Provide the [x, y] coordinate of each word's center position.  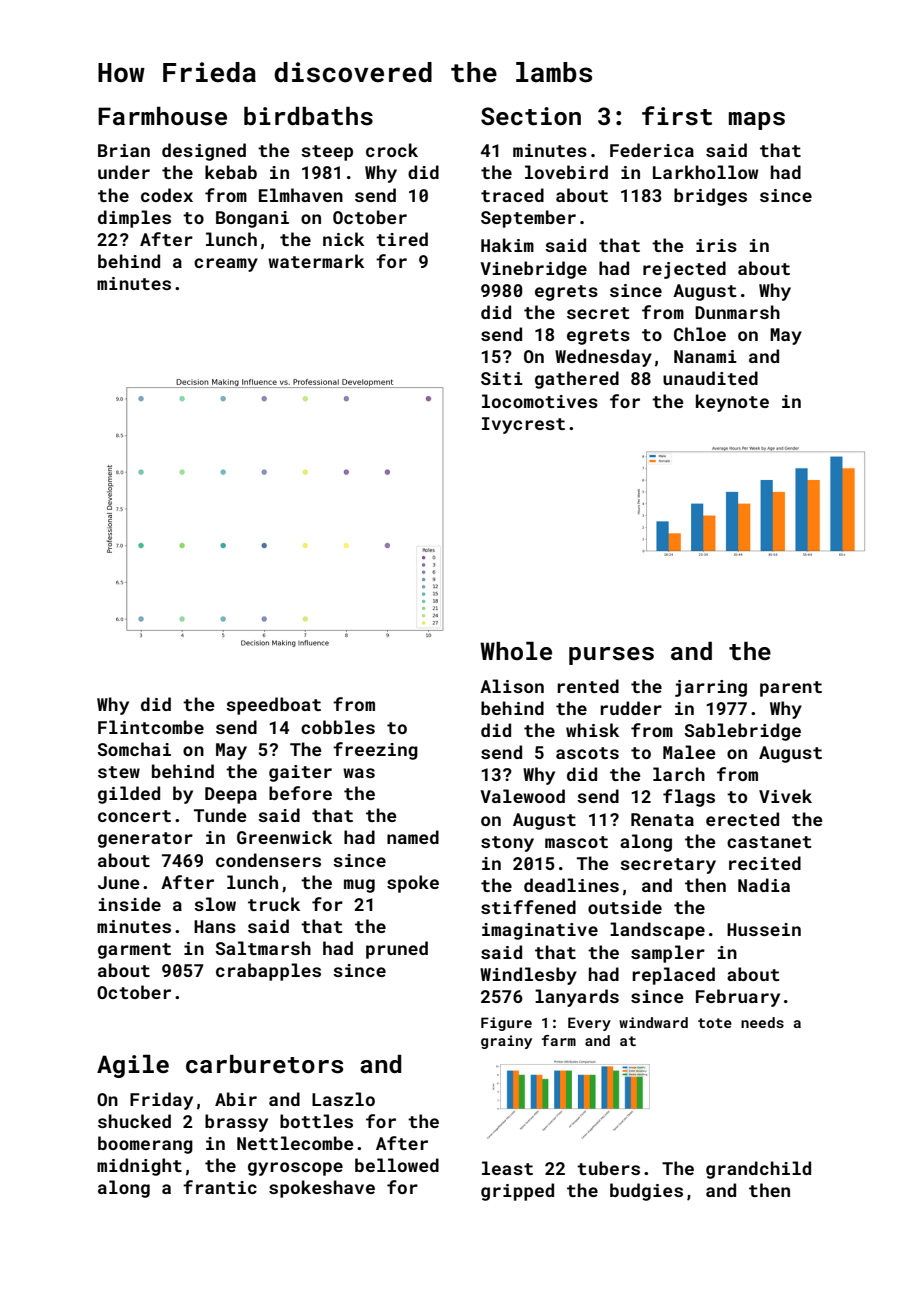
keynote [732, 403]
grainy [506, 1042]
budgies [646, 1192]
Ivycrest [523, 425]
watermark [316, 261]
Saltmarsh [263, 948]
